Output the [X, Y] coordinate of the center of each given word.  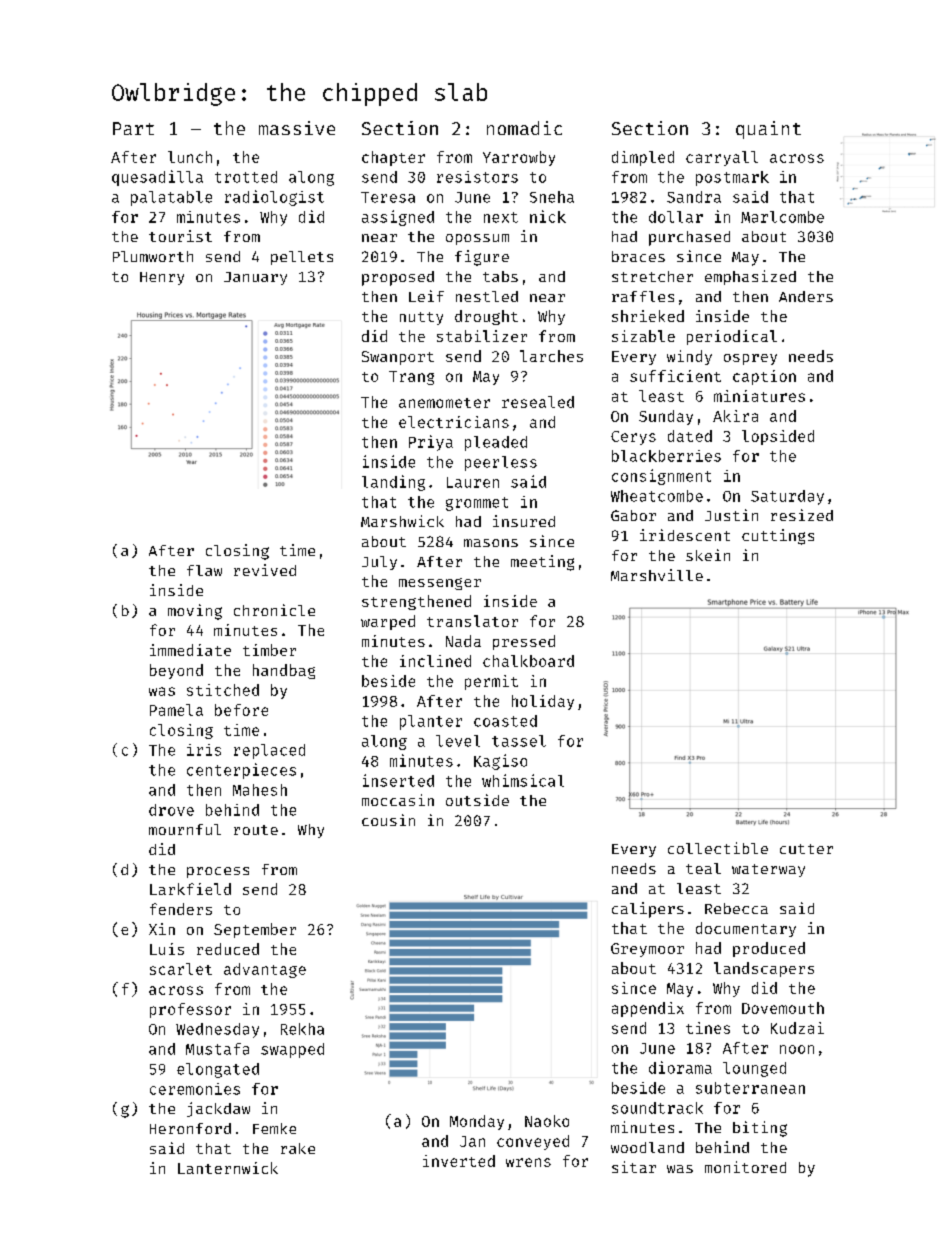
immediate [190, 650]
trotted [246, 177]
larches [551, 356]
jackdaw [218, 1109]
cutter [806, 849]
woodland [647, 1147]
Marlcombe [782, 217]
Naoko [547, 1121]
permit [491, 682]
